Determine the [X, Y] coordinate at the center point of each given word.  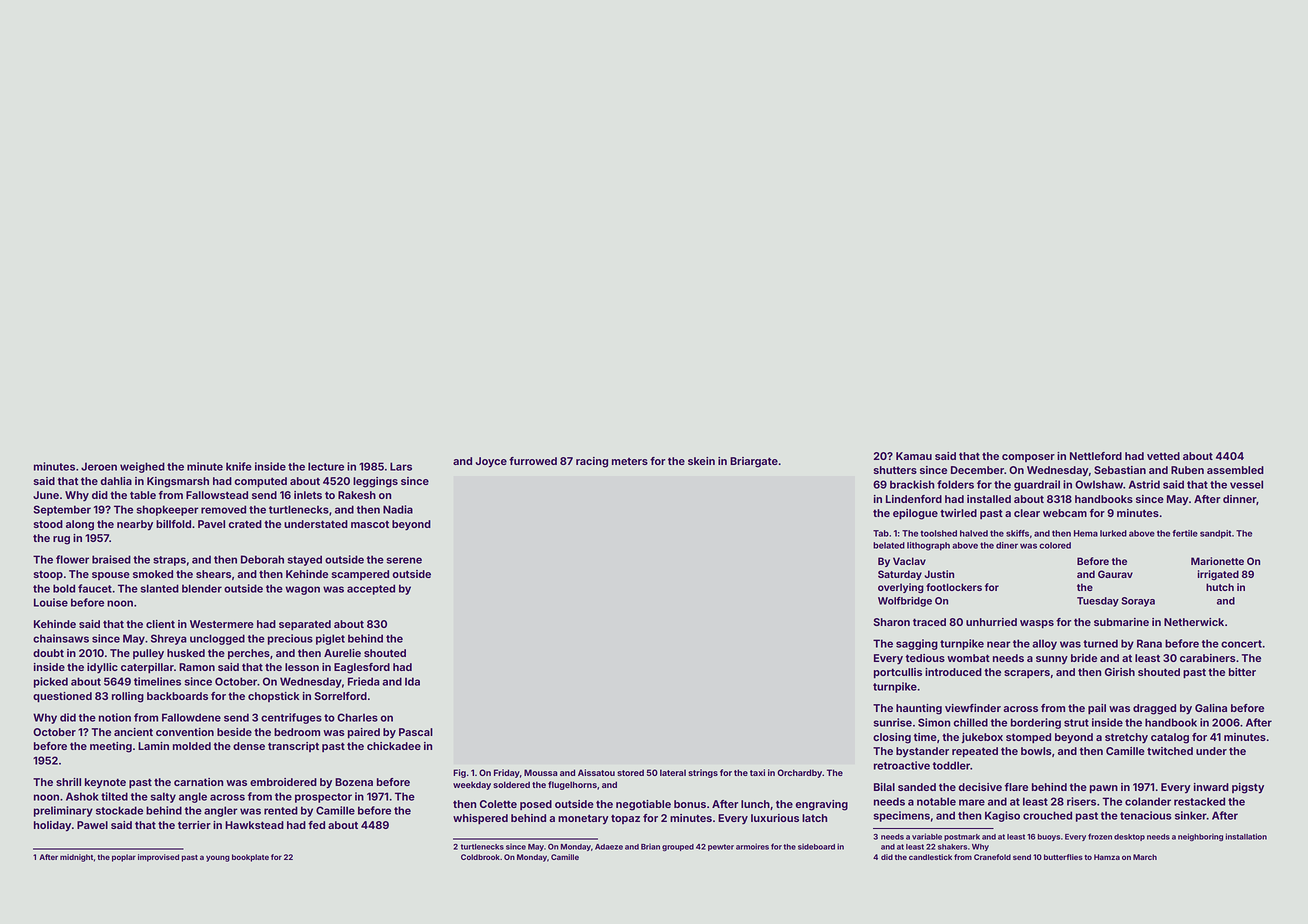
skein [701, 461]
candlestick [930, 857]
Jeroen [99, 466]
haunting [919, 709]
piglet [330, 639]
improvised [158, 858]
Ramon [197, 667]
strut [1076, 723]
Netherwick [1194, 622]
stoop [48, 575]
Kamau [914, 456]
